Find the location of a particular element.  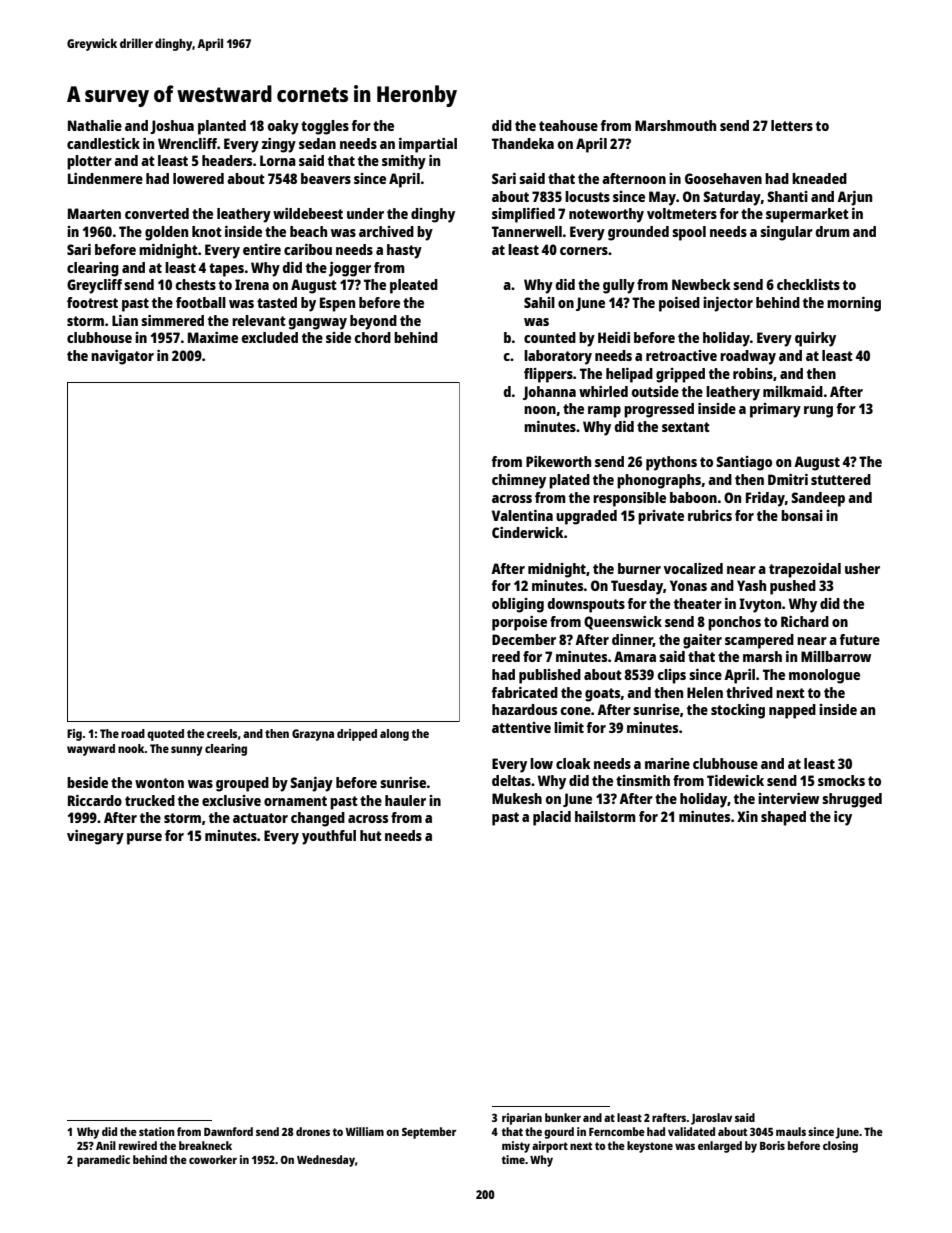

Xin is located at coordinates (747, 816).
